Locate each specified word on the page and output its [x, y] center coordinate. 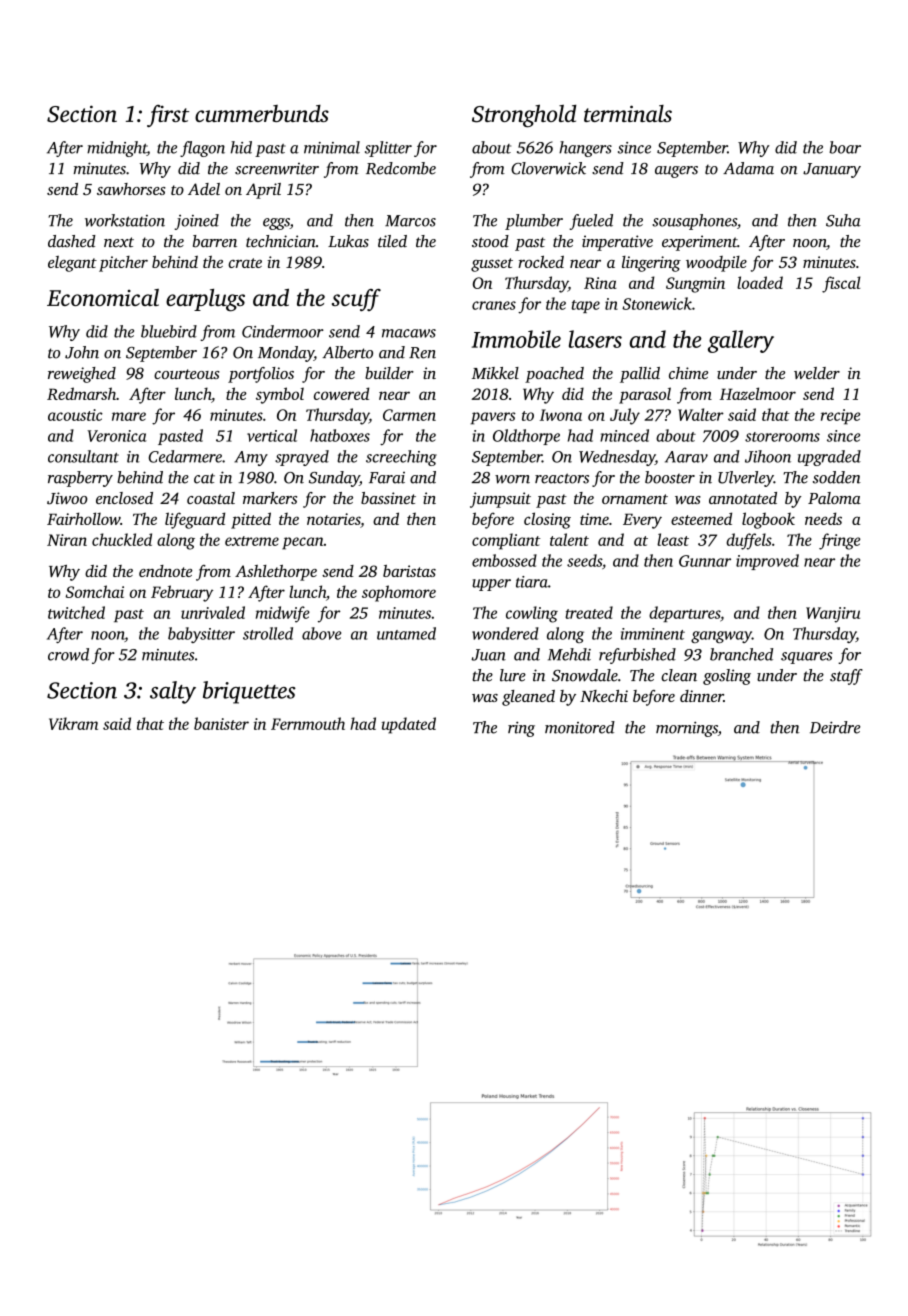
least [673, 539]
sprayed [302, 458]
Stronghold [524, 116]
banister [221, 723]
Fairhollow [83, 518]
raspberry [80, 479]
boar [845, 147]
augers [676, 172]
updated [409, 725]
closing [547, 520]
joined [197, 222]
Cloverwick [548, 168]
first [168, 116]
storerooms [782, 437]
